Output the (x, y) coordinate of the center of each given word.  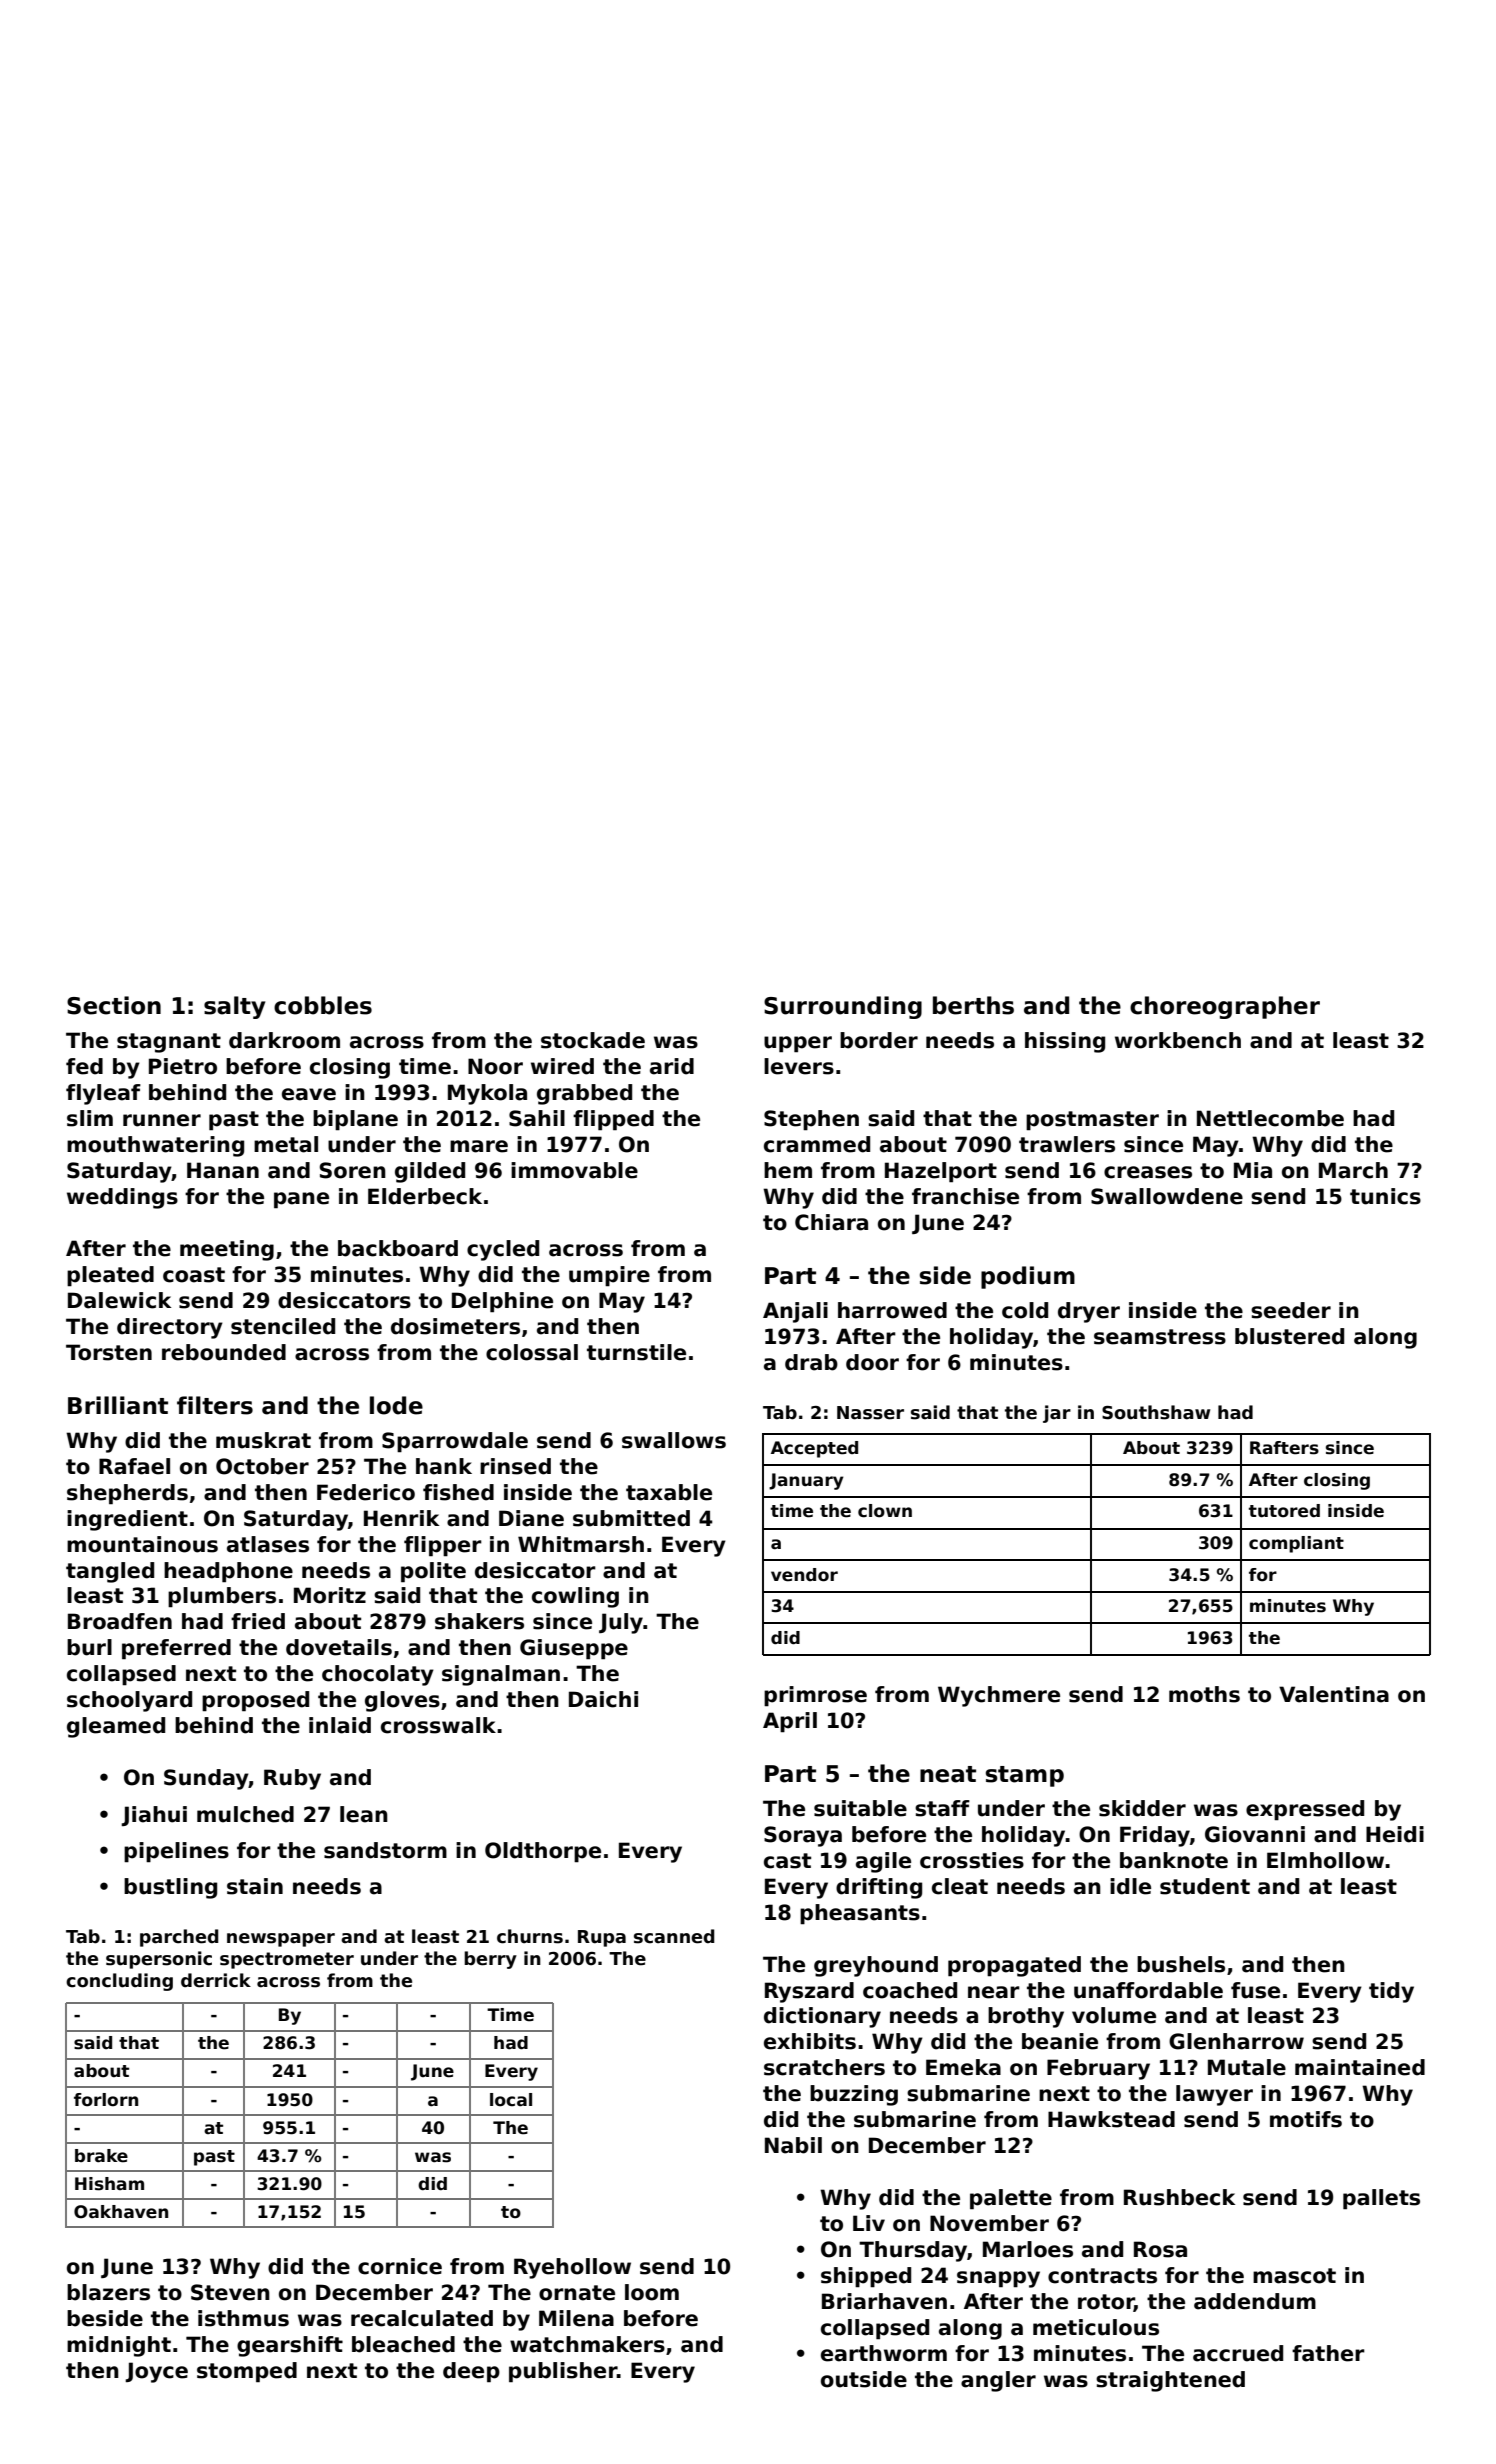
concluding (119, 1982)
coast (194, 1275)
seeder (1291, 1310)
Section (114, 1005)
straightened (1170, 2381)
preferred (176, 1649)
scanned (674, 1936)
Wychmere (999, 1696)
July (621, 1623)
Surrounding (843, 1007)
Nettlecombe (1270, 1118)
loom (652, 2292)
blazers (108, 2292)
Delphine (502, 1302)
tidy (1391, 1992)
